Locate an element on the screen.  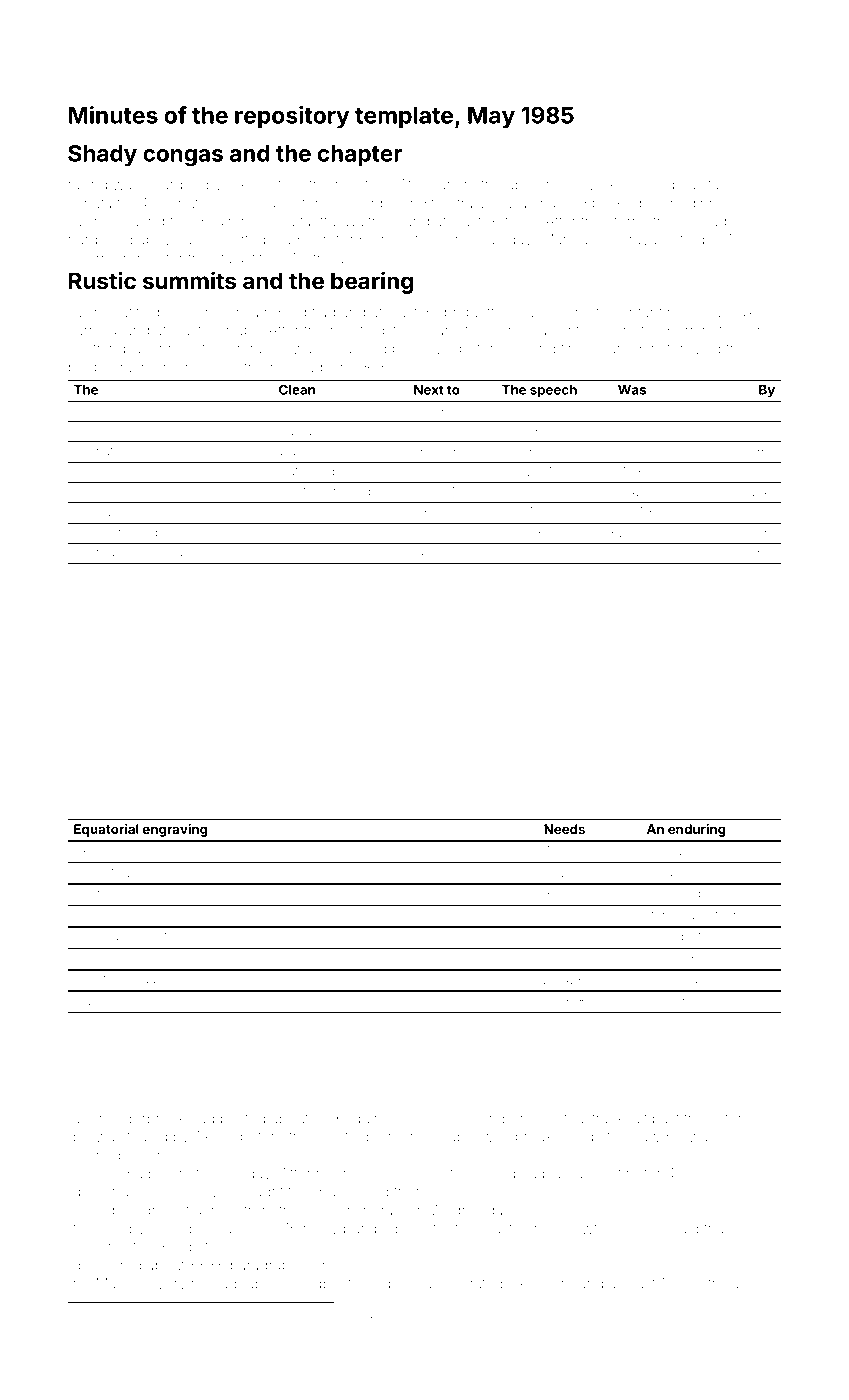
starlit is located at coordinates (718, 184).
